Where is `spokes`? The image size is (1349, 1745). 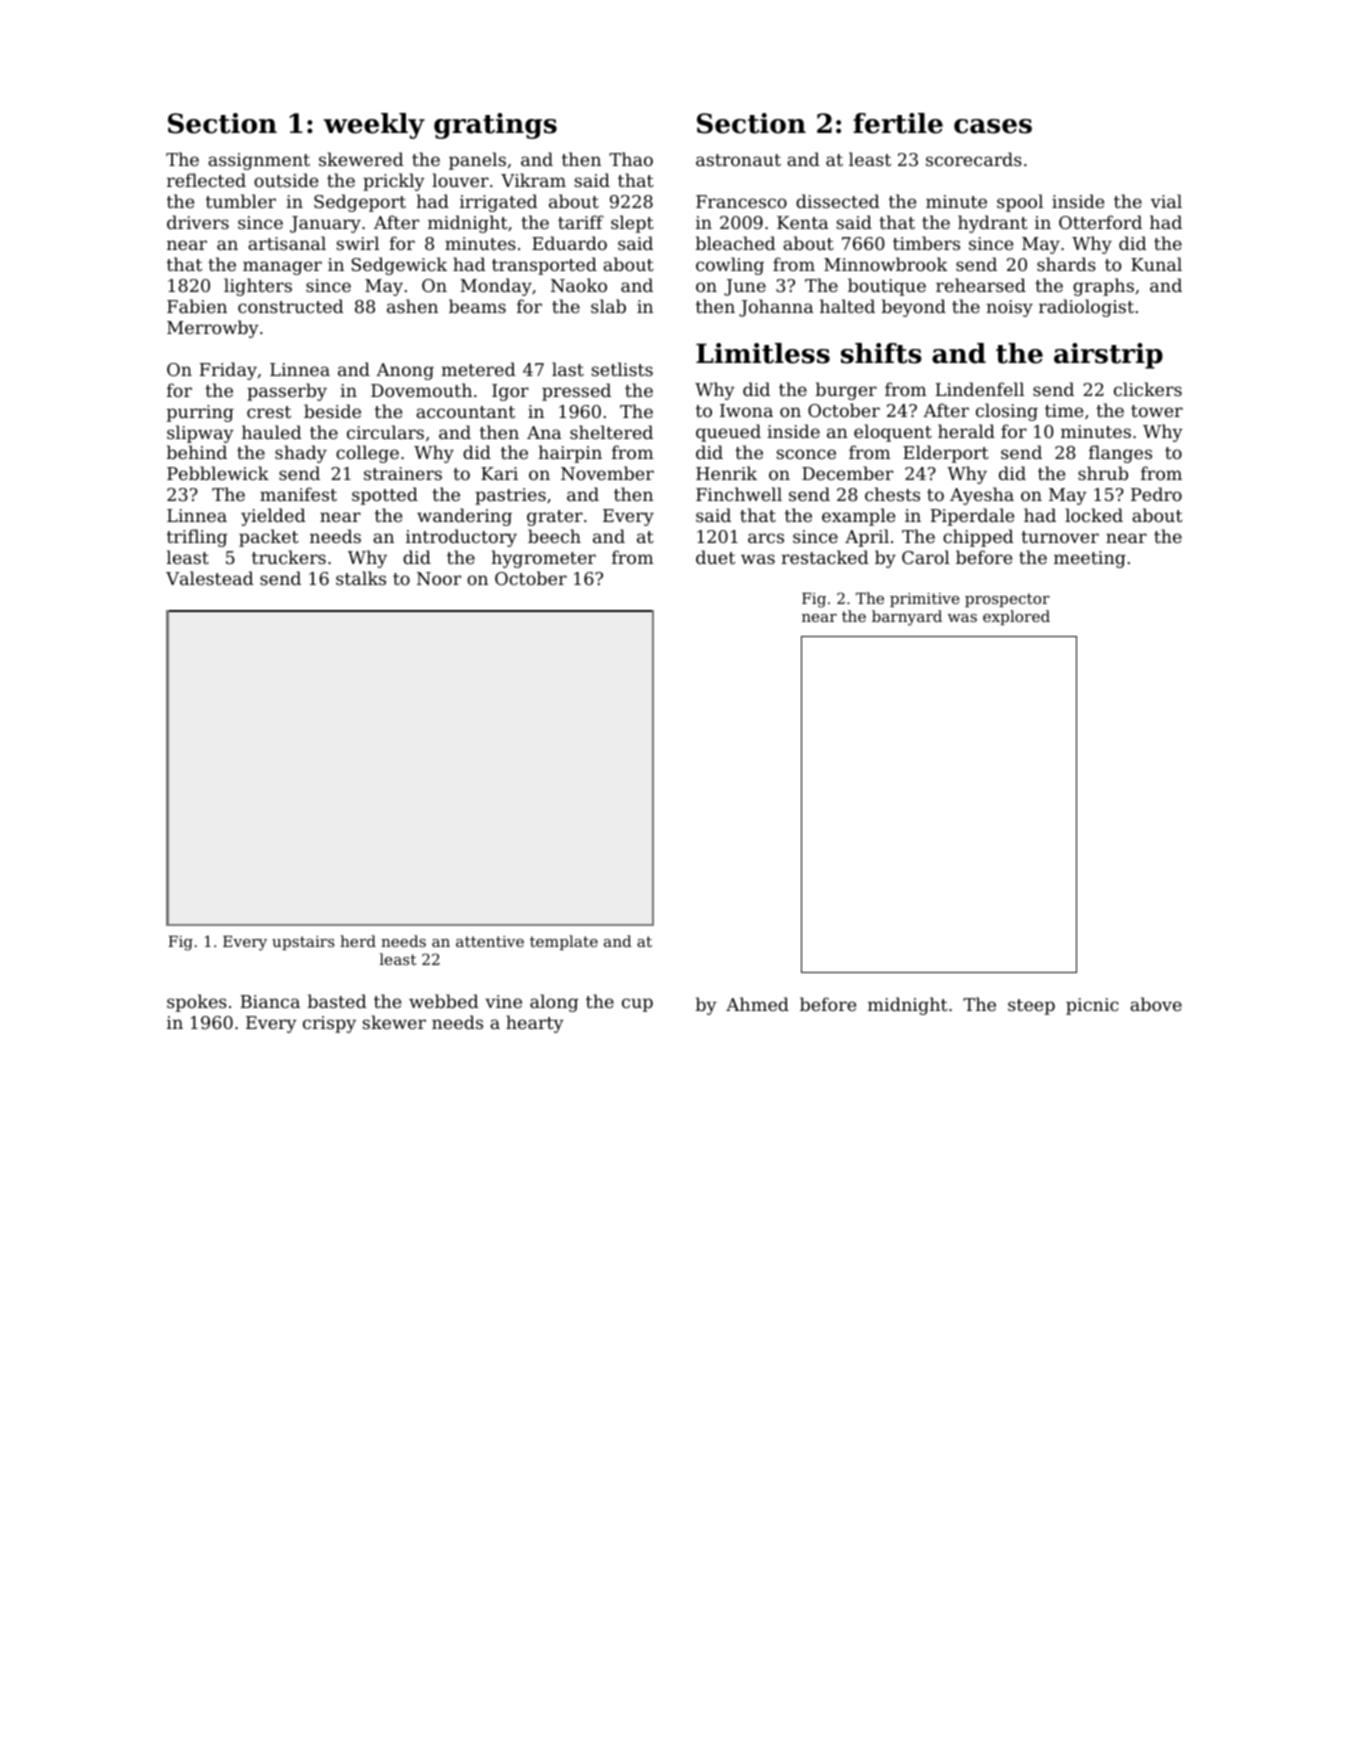
spokes is located at coordinates (197, 1003).
